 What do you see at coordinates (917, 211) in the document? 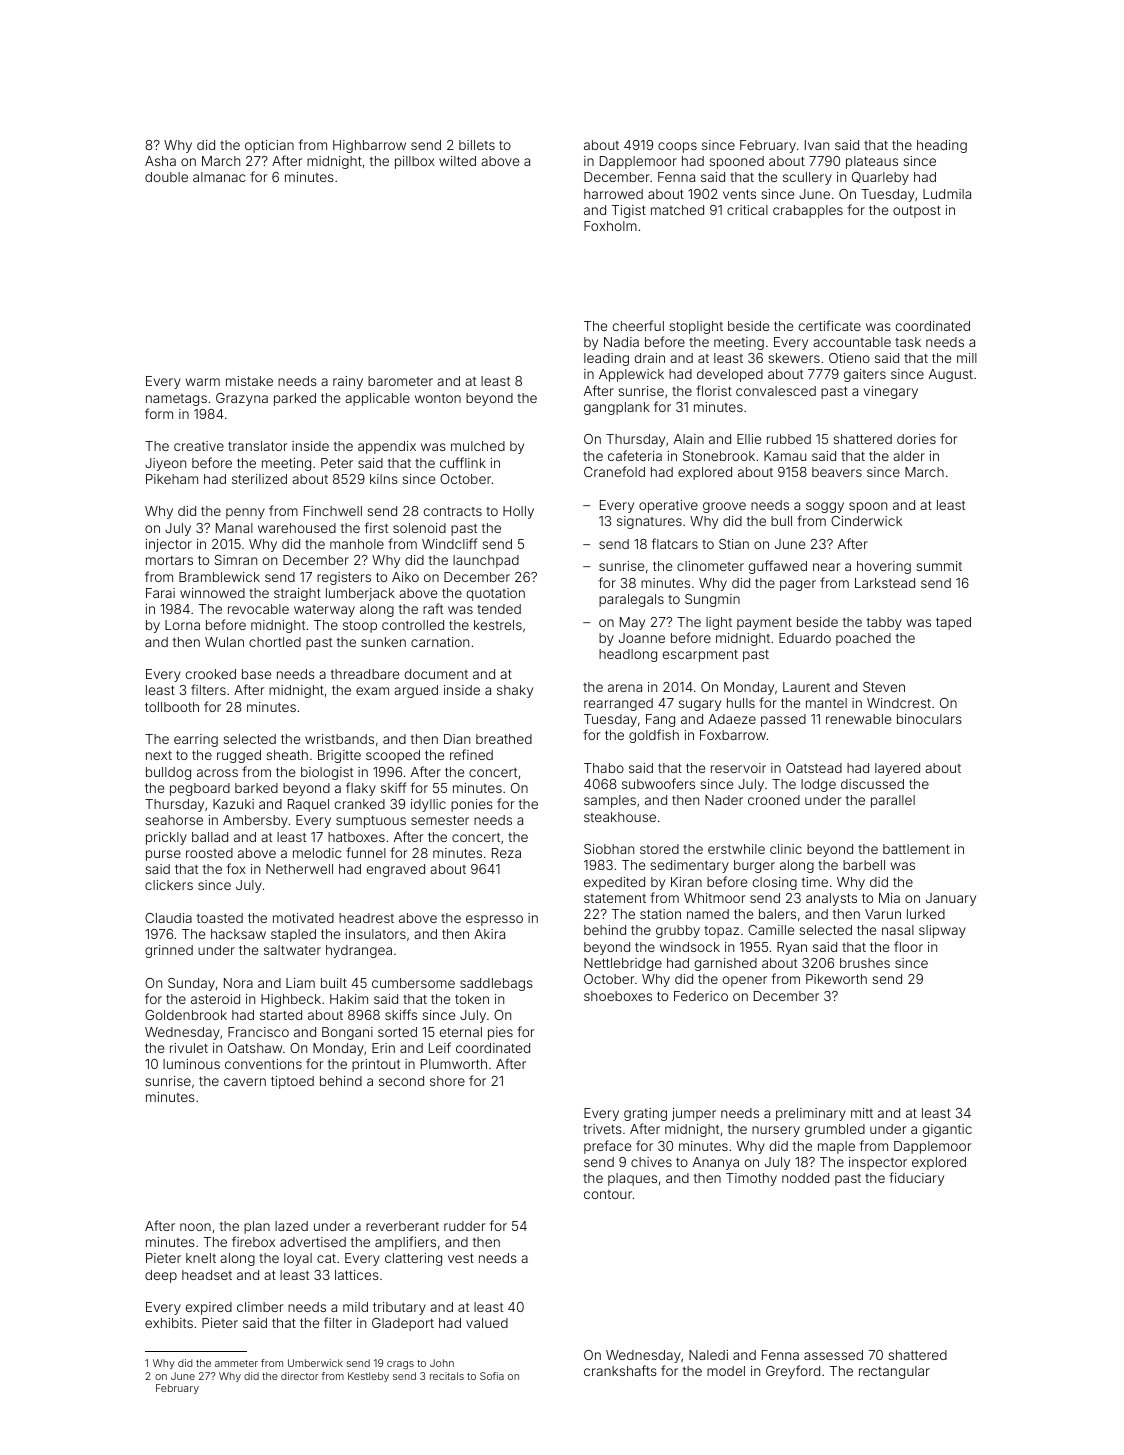
I see `outpost` at bounding box center [917, 211].
